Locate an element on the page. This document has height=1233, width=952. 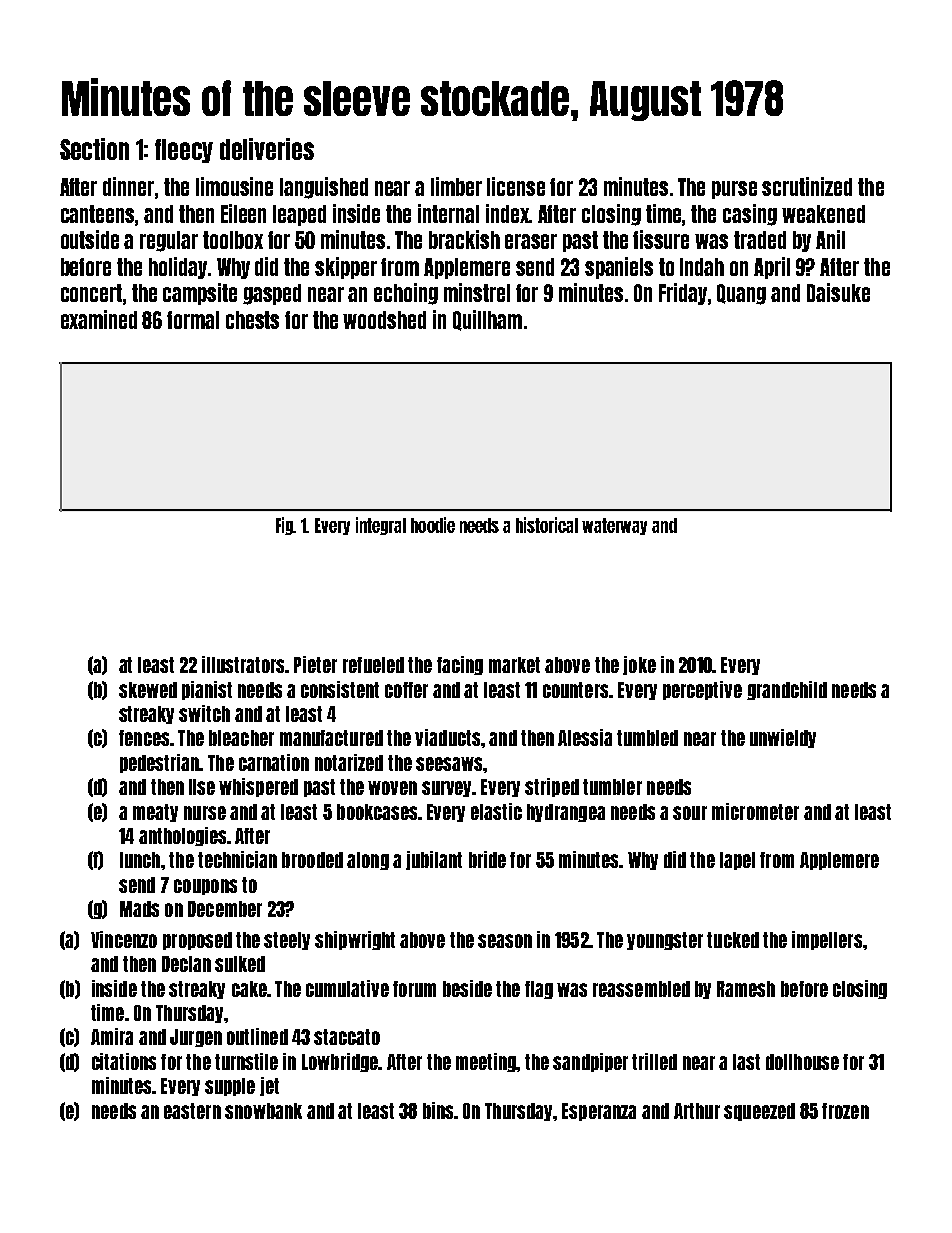
spaniels is located at coordinates (619, 268).
